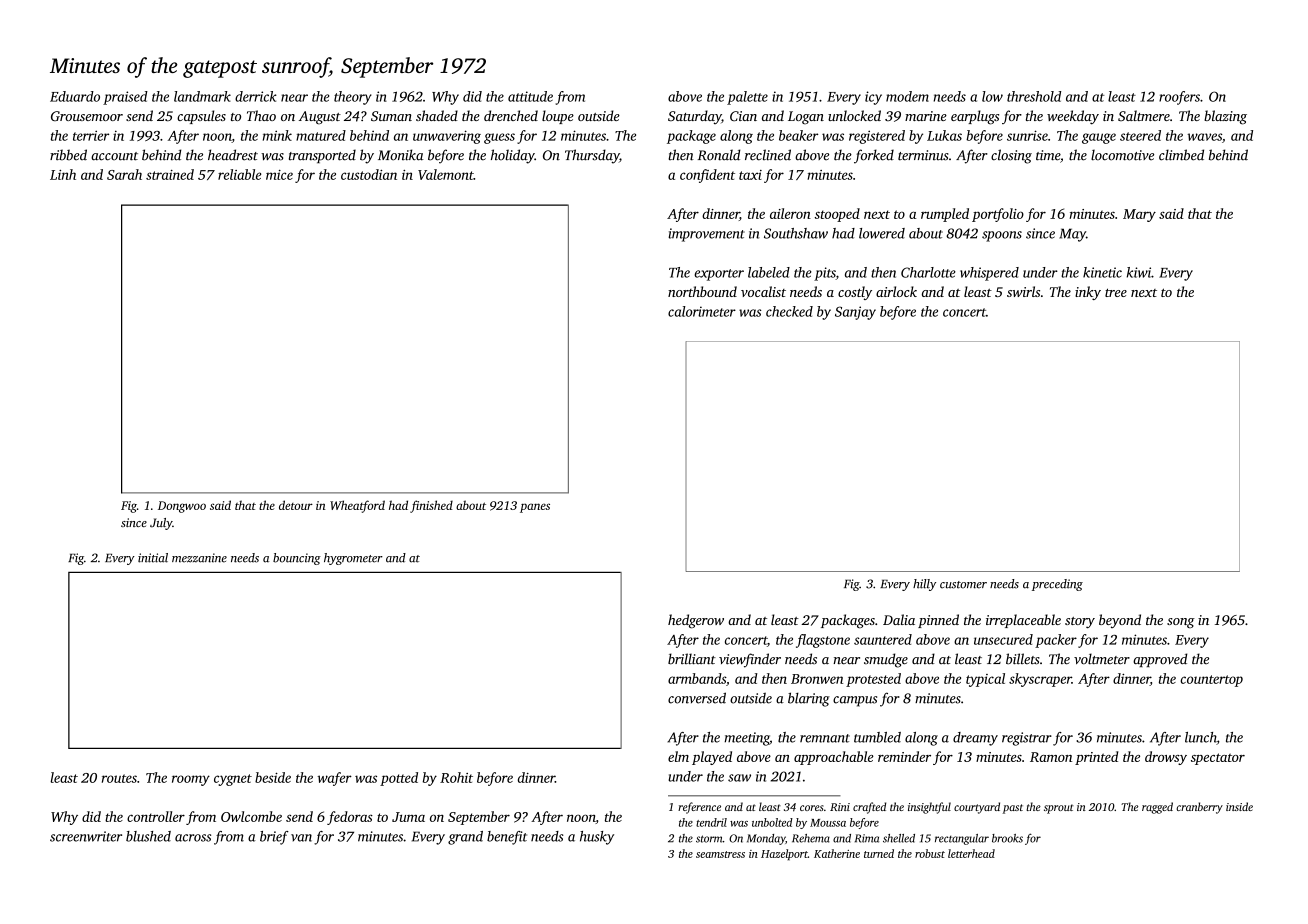 Image resolution: width=1308 pixels, height=924 pixels. Describe the element at coordinates (535, 508) in the screenshot. I see `panes` at that location.
